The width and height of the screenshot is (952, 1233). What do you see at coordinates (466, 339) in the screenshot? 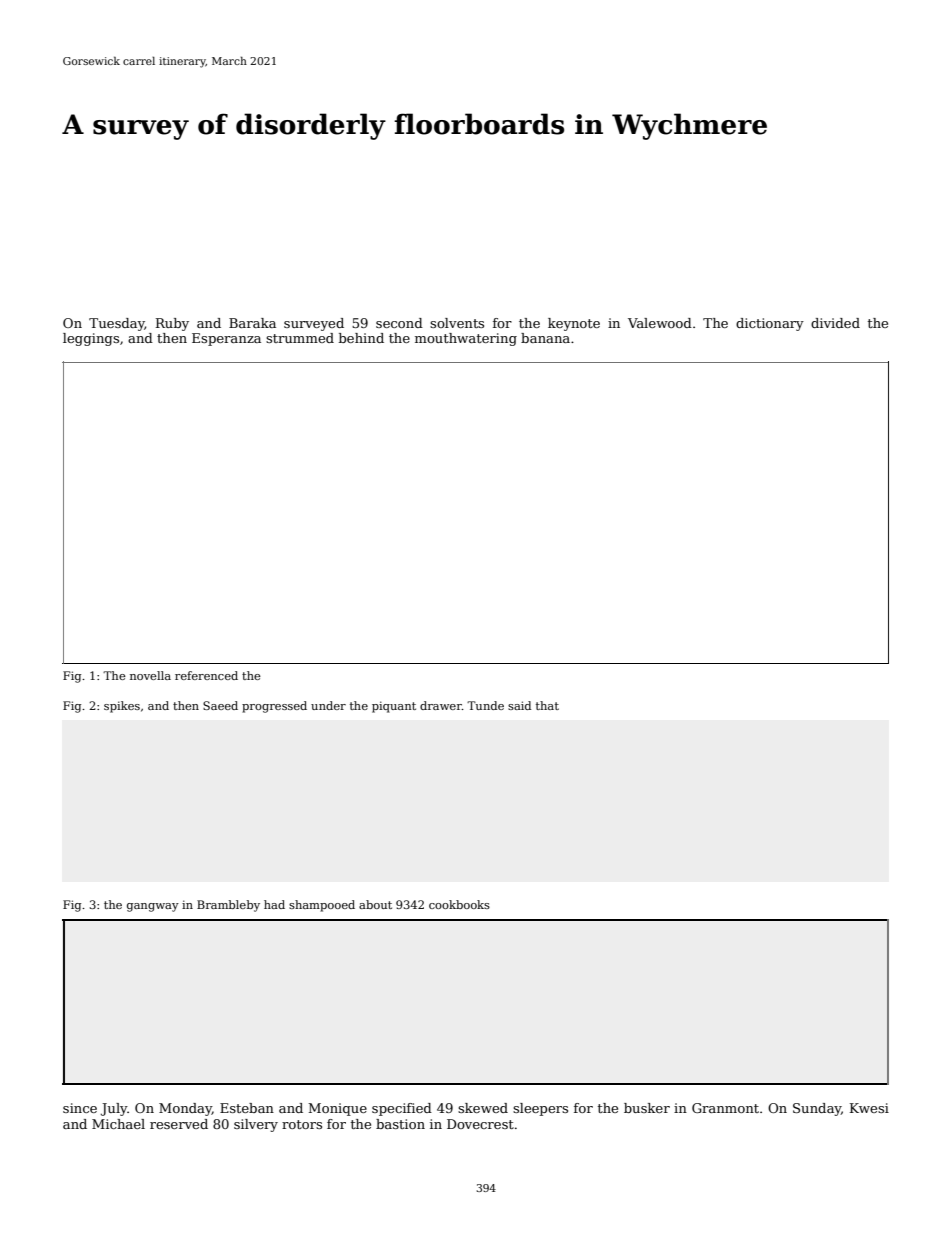
I see `mouthwatering` at bounding box center [466, 339].
